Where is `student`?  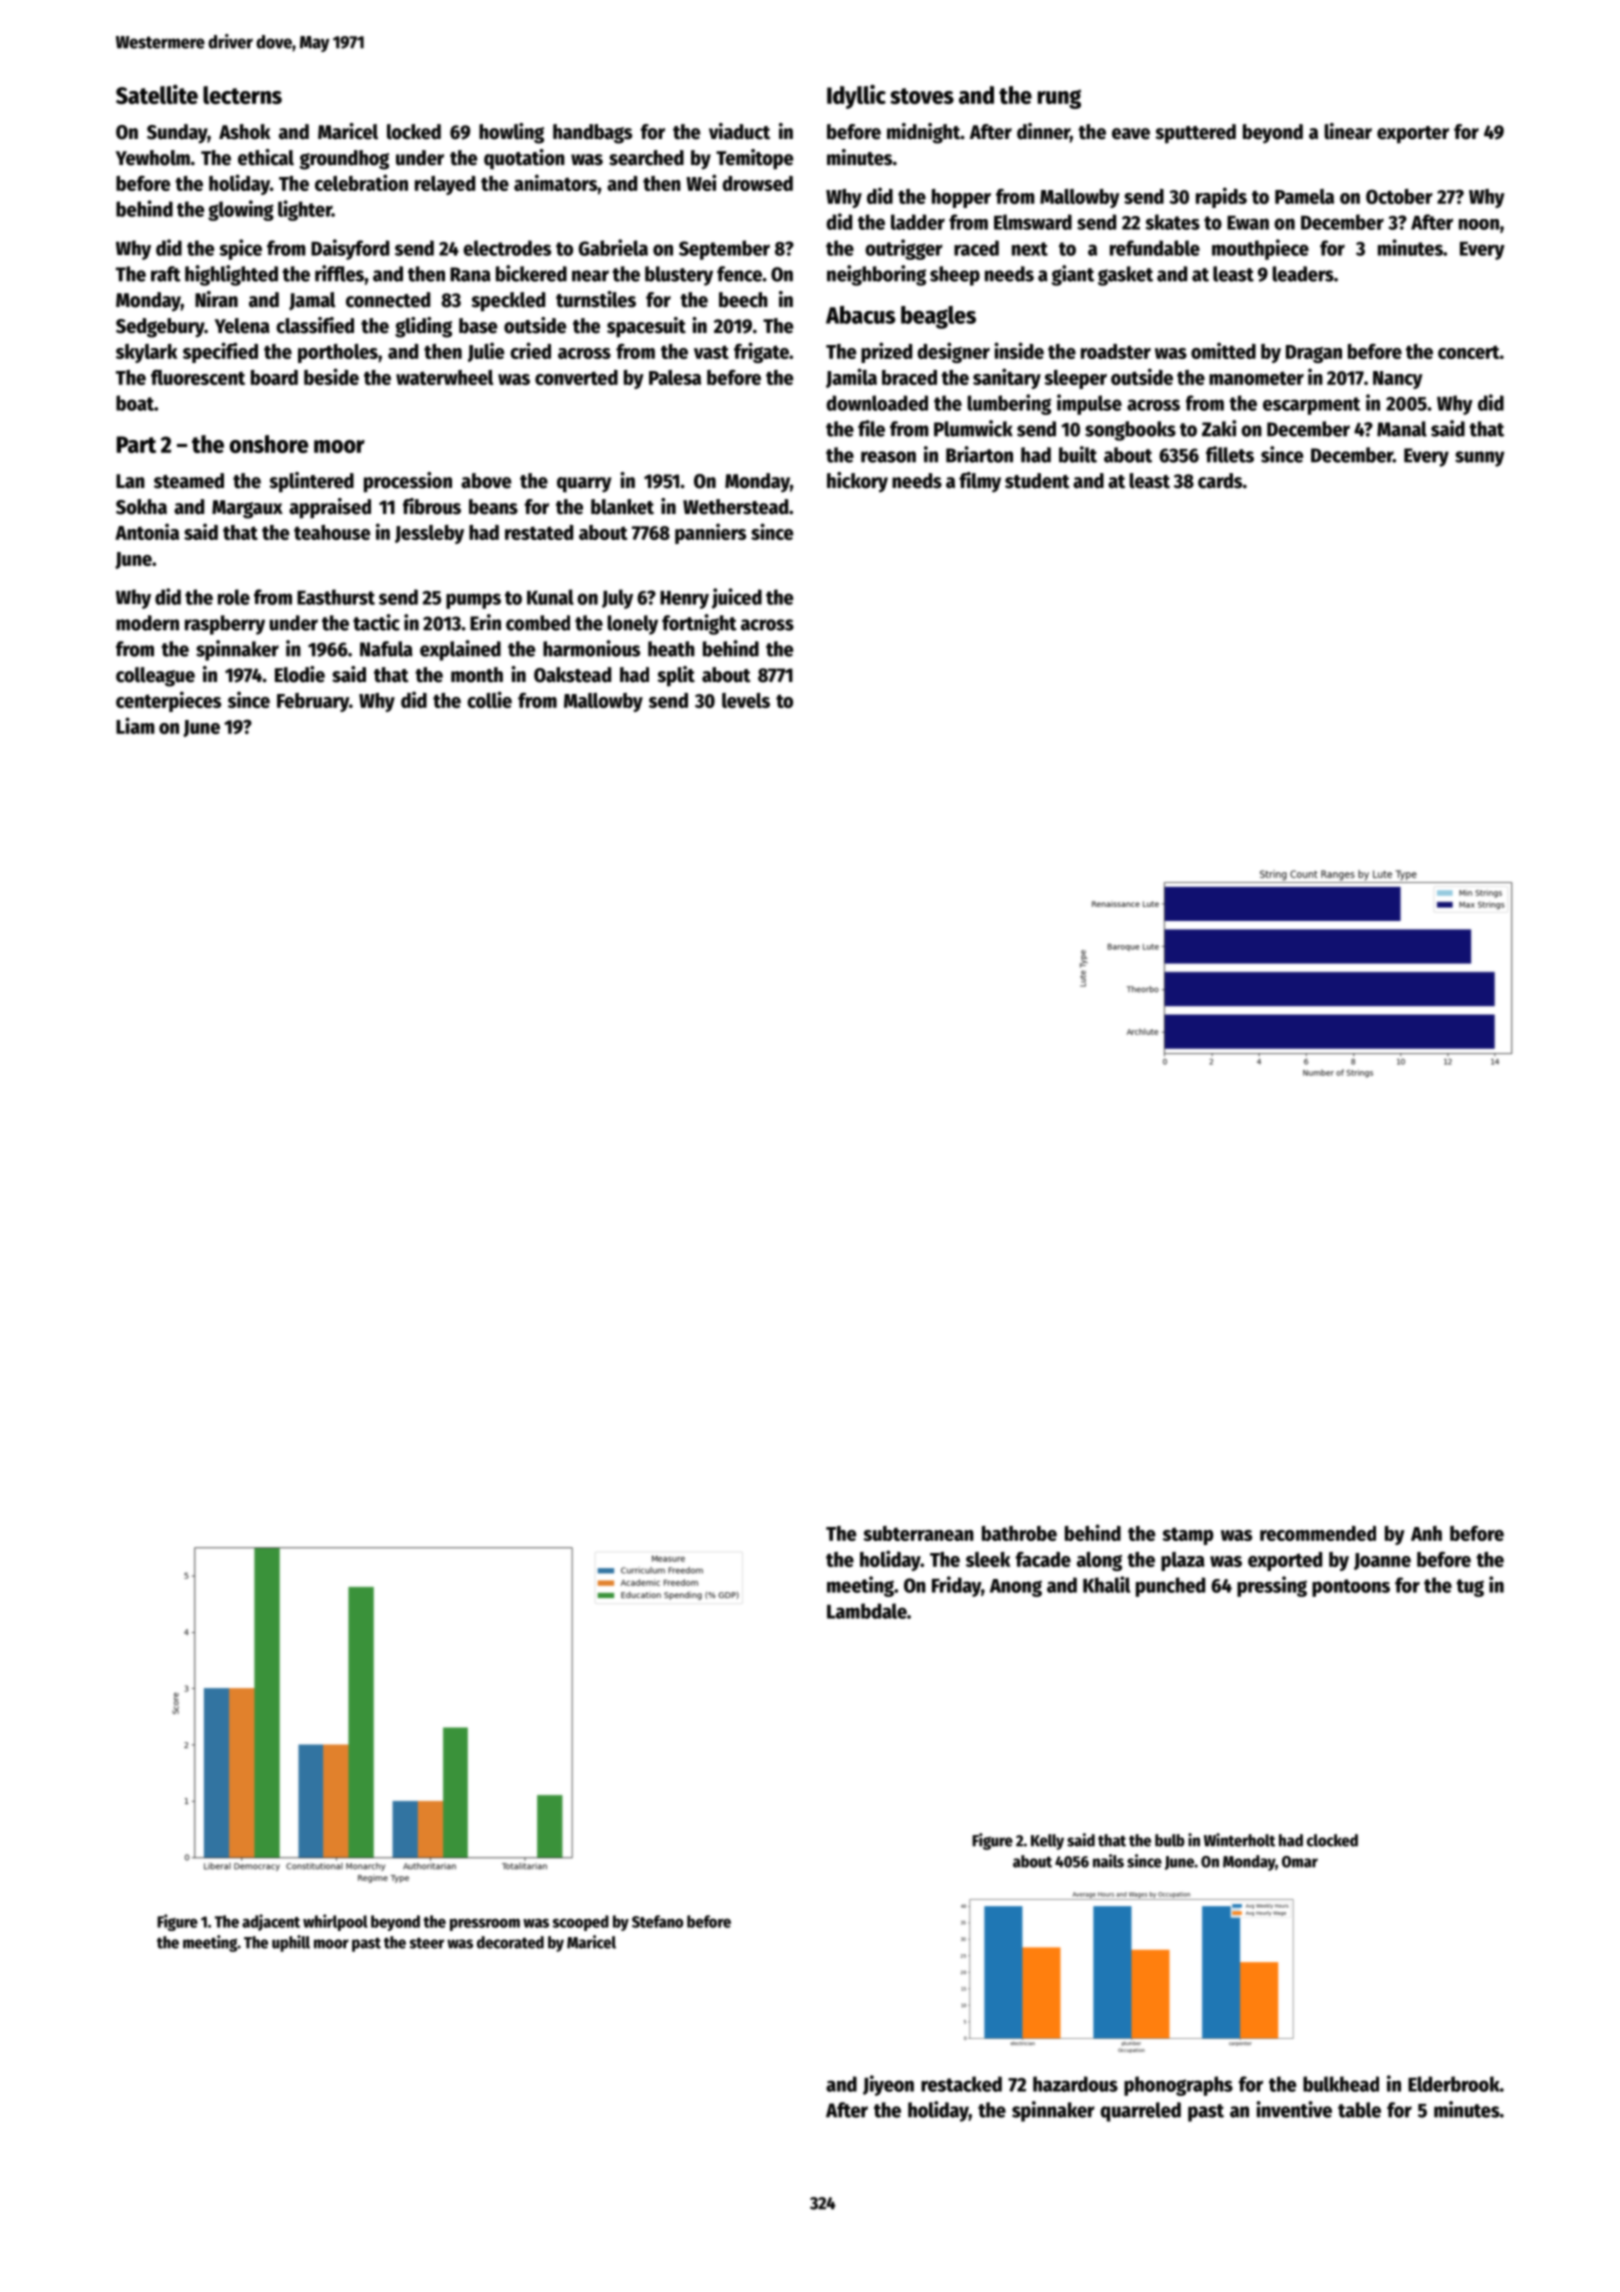 student is located at coordinates (1037, 481).
